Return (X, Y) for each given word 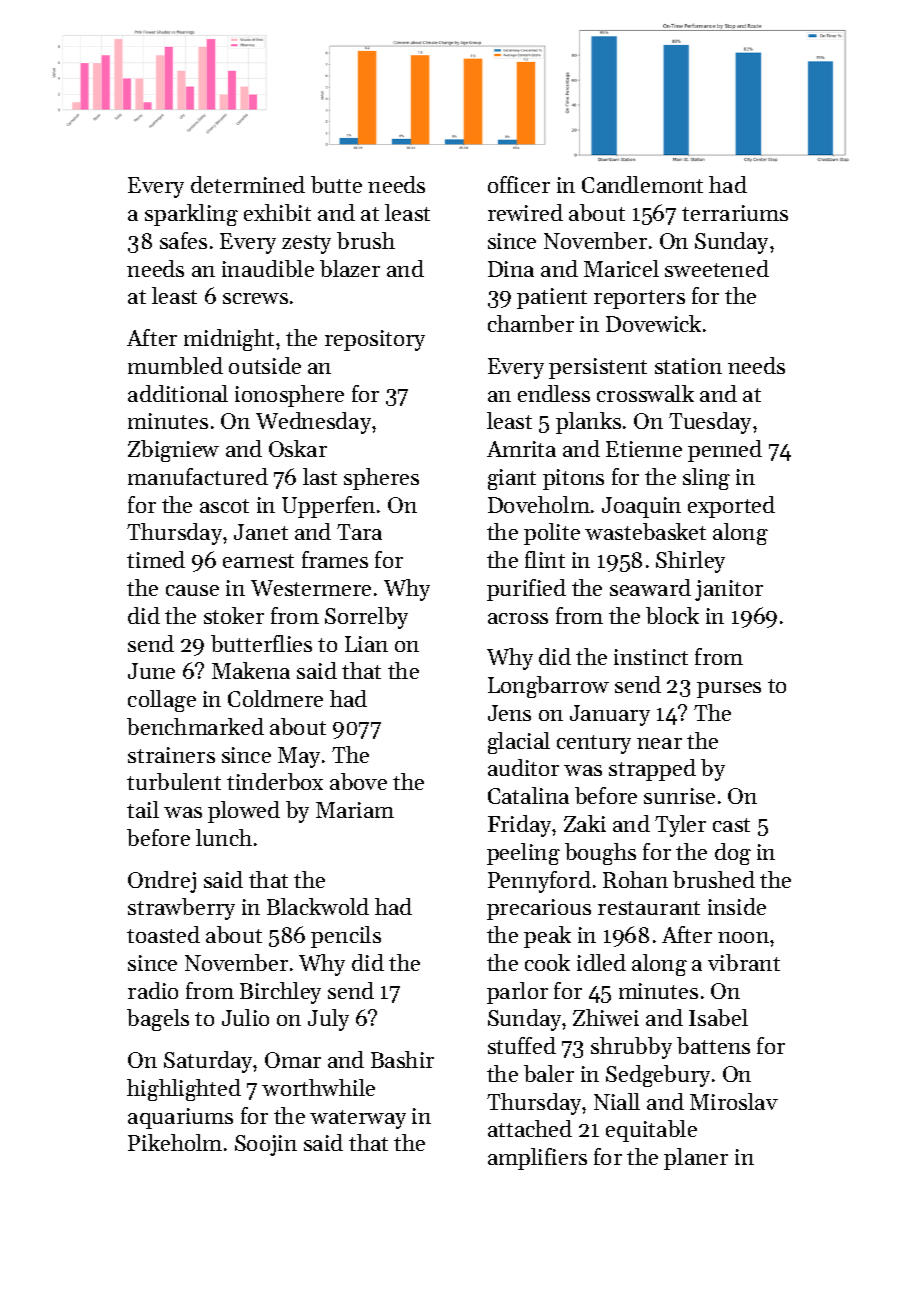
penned (725, 451)
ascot (224, 506)
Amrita (521, 449)
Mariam (355, 810)
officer (519, 184)
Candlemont (642, 184)
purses (729, 690)
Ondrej (162, 882)
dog (733, 854)
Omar (293, 1060)
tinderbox (275, 781)
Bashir (402, 1059)
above (358, 781)
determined (248, 184)
